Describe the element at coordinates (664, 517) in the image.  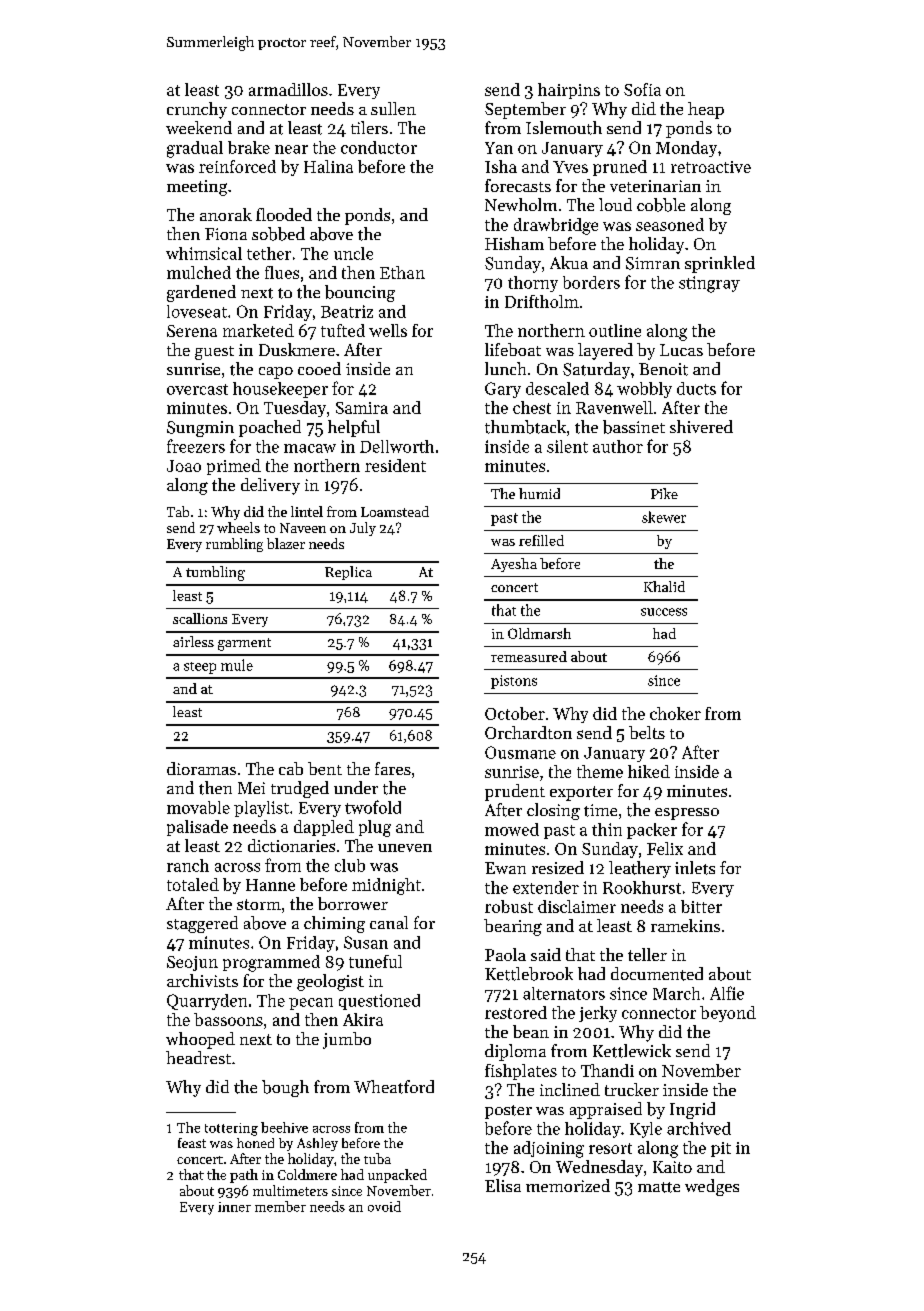
I see `skewer` at that location.
